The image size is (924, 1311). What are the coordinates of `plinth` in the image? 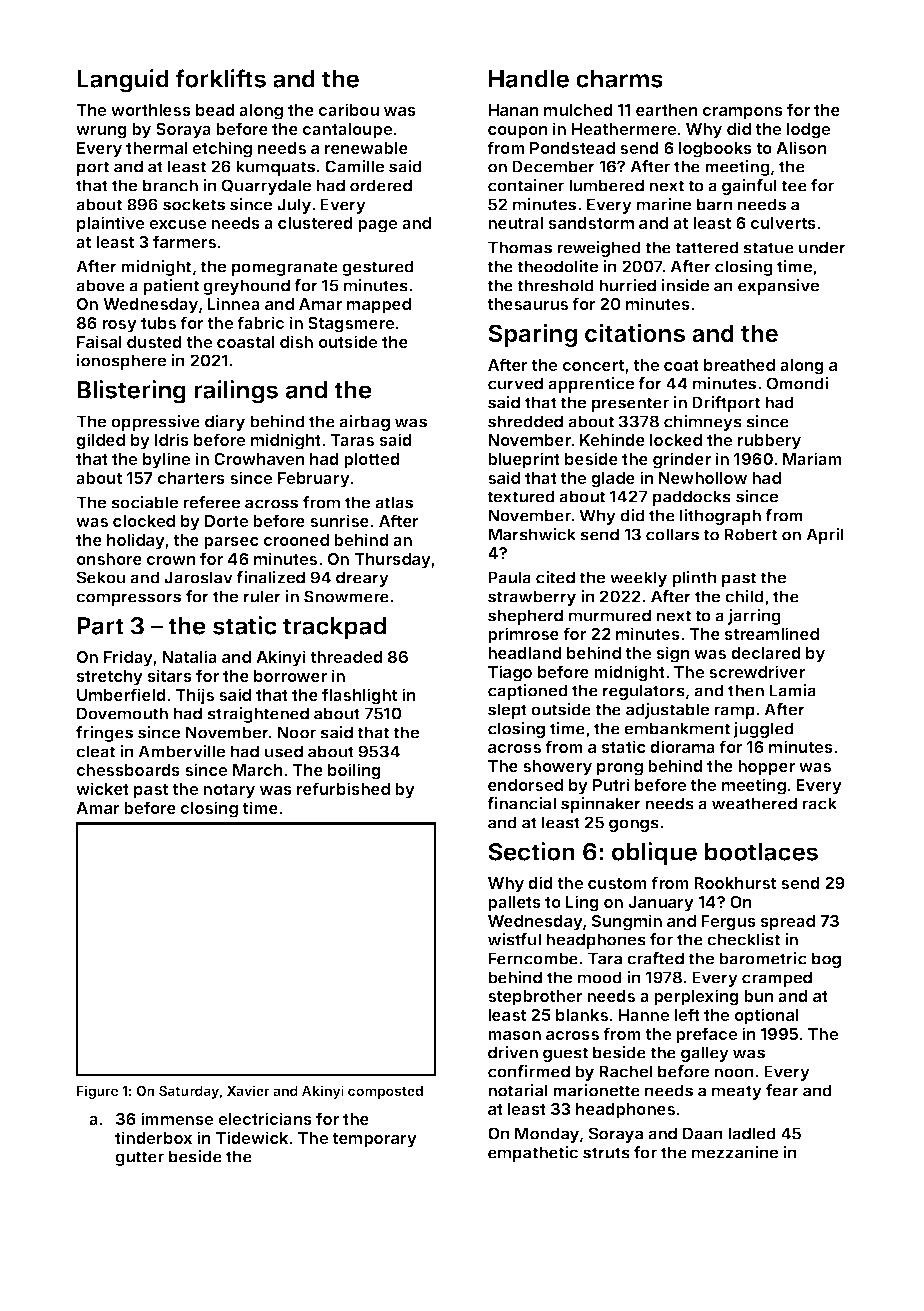 It's located at (694, 579).
